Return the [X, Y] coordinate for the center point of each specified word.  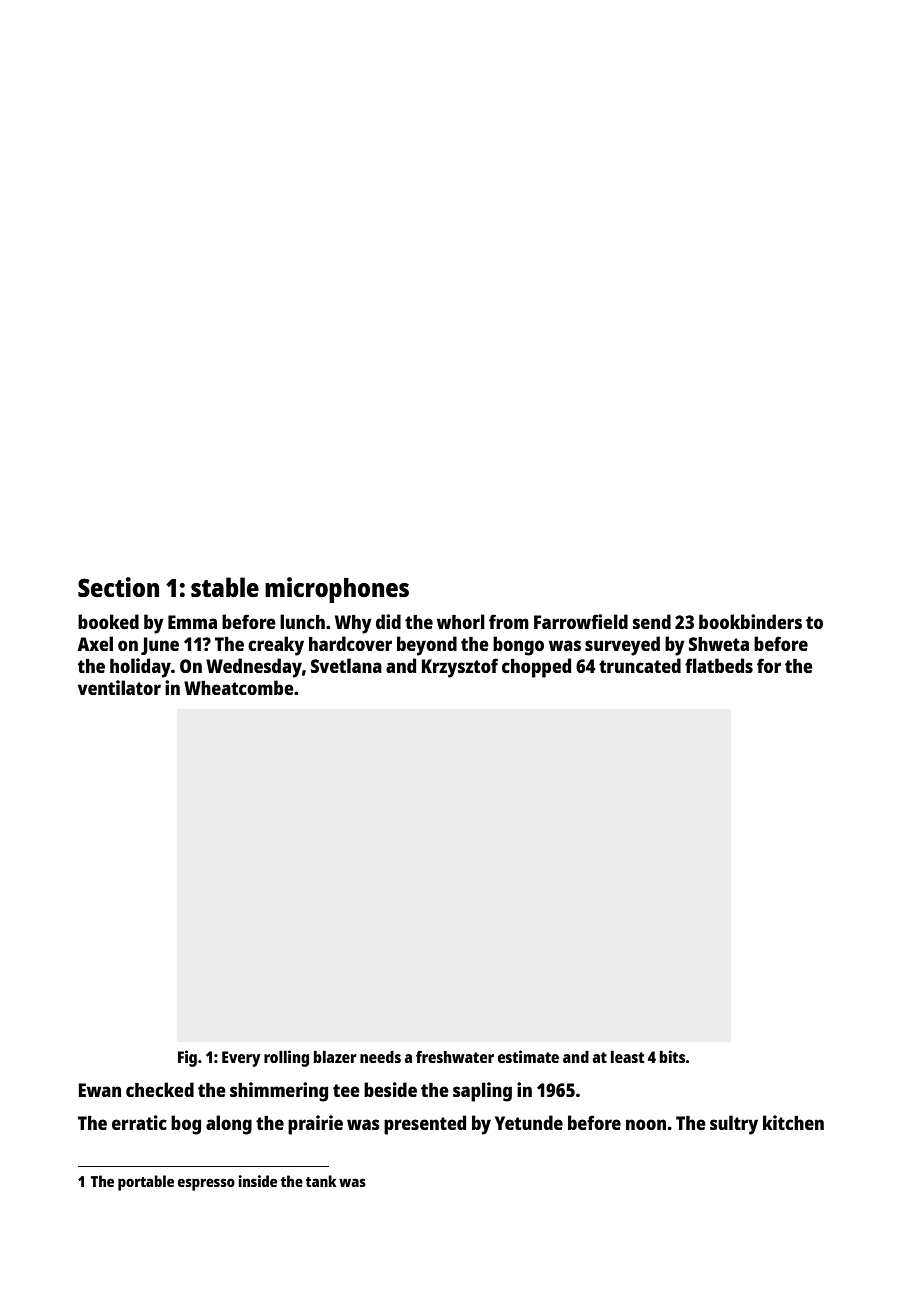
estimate [528, 1056]
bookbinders [750, 621]
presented [425, 1125]
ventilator [119, 687]
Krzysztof [460, 668]
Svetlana [346, 665]
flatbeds [719, 665]
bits [672, 1056]
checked [160, 1089]
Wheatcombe [239, 687]
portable [146, 1183]
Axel [95, 643]
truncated [640, 665]
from [509, 621]
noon [646, 1124]
